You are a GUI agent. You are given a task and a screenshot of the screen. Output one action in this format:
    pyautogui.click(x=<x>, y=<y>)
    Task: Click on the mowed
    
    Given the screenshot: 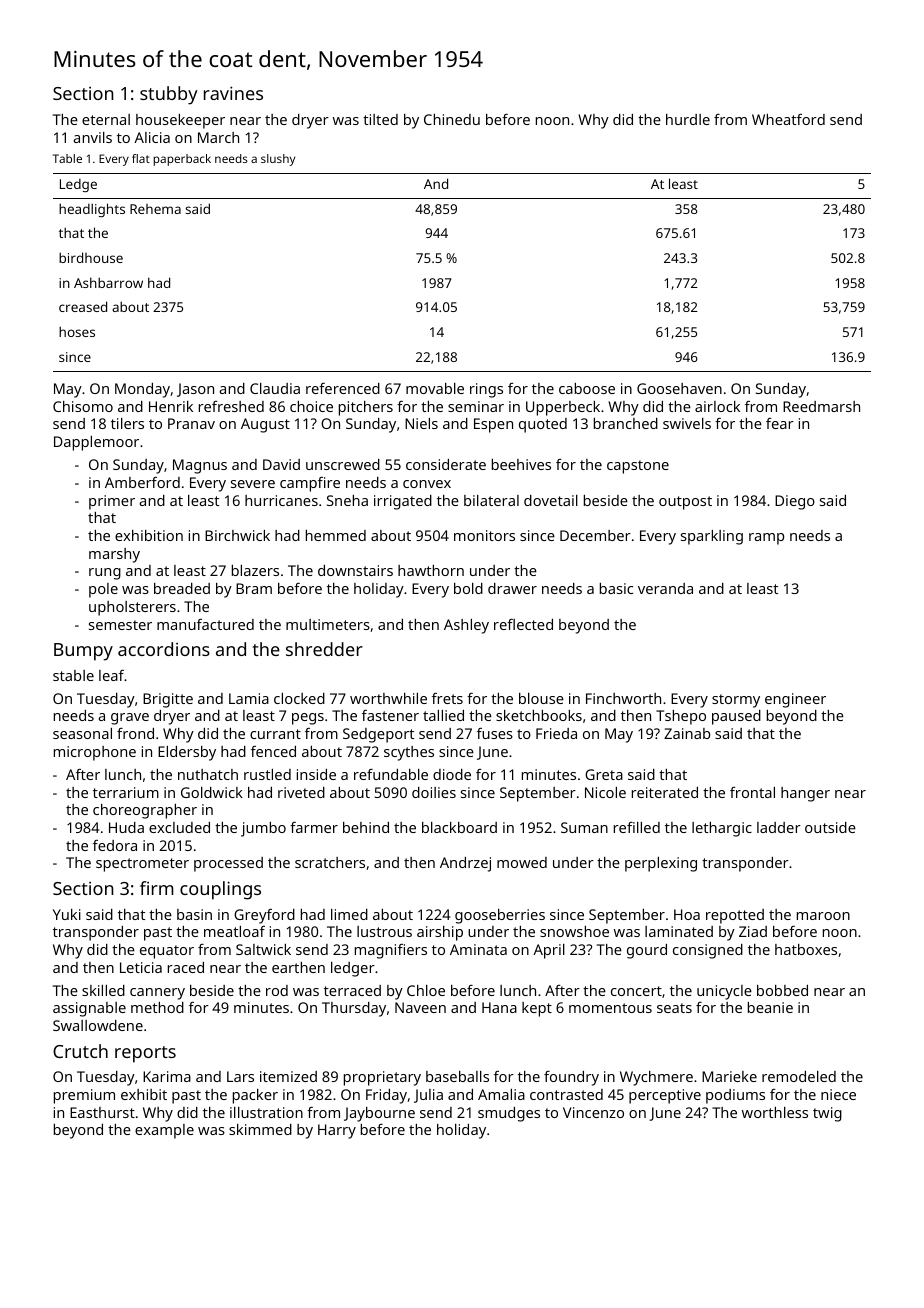 What is the action you would take?
    pyautogui.click(x=522, y=862)
